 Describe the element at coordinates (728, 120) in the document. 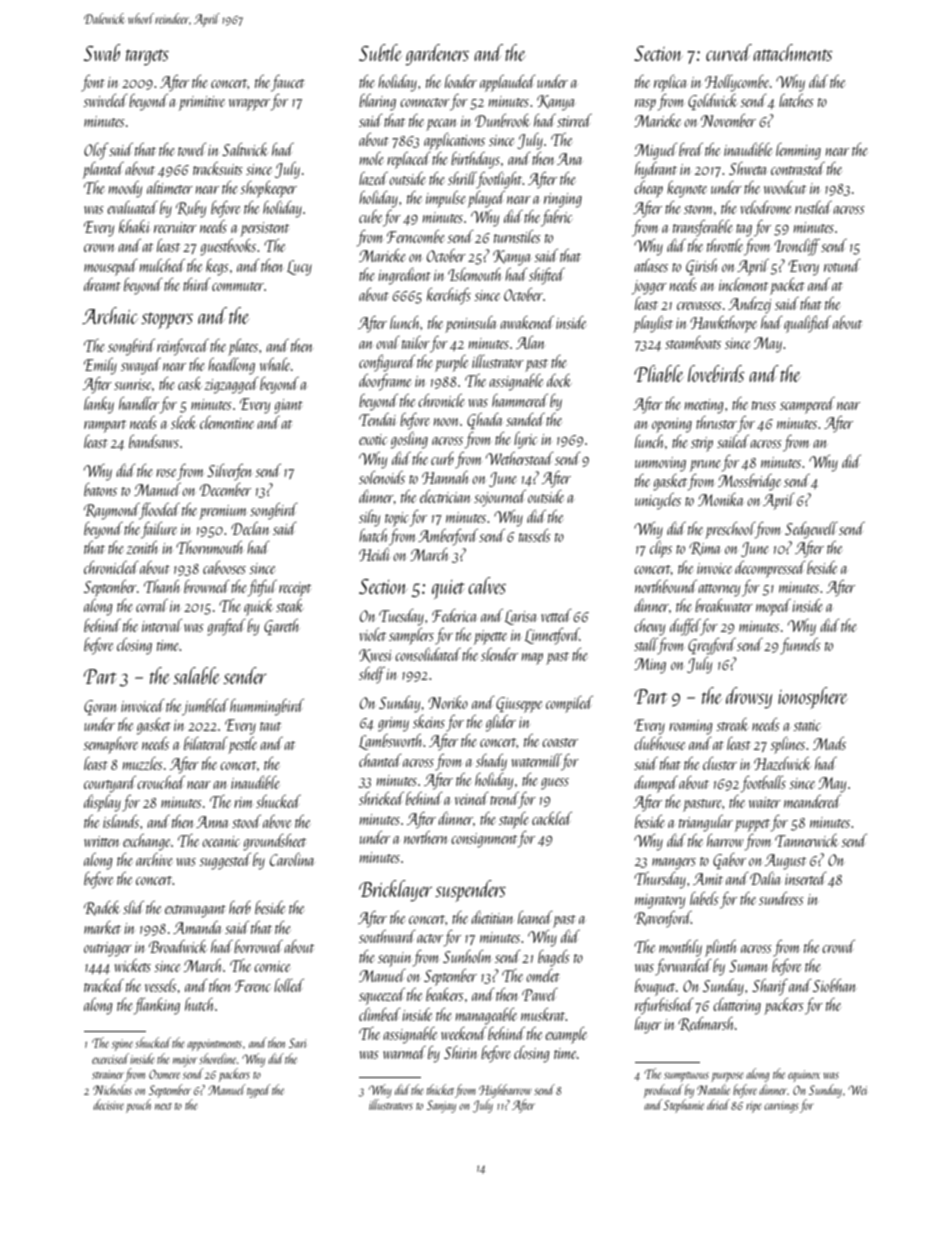

I see `November` at that location.
